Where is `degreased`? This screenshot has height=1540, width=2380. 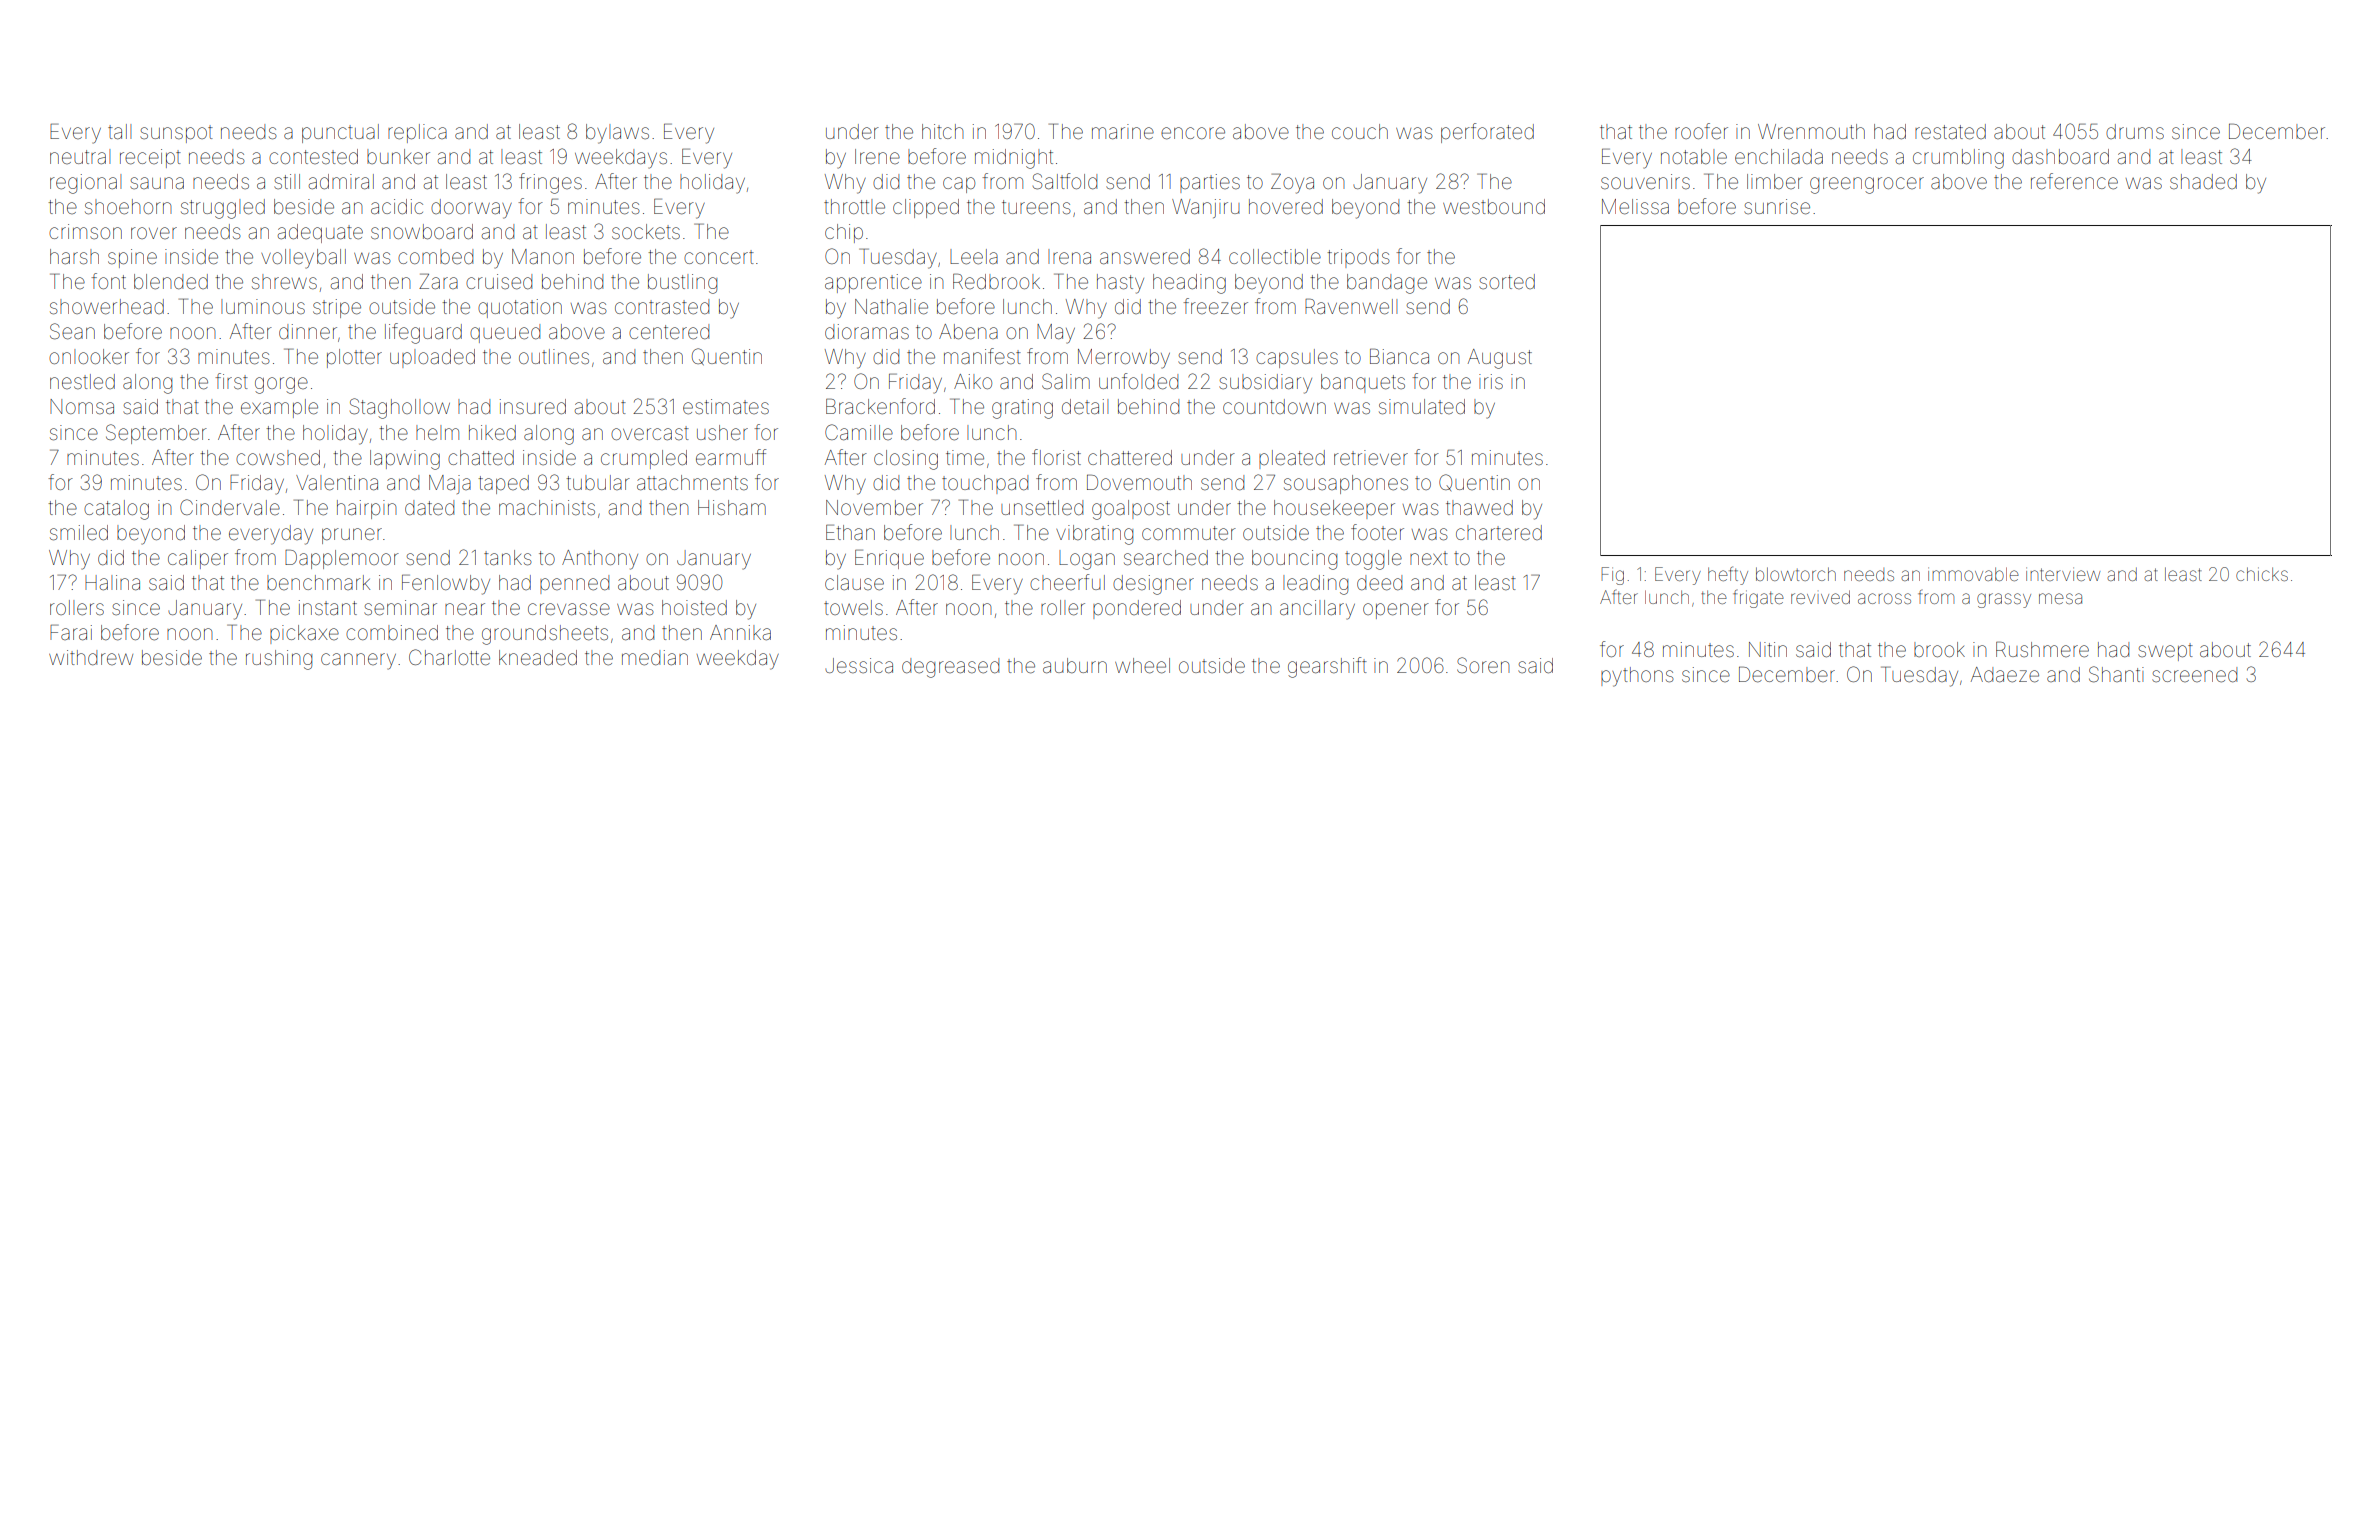 degreased is located at coordinates (950, 668).
